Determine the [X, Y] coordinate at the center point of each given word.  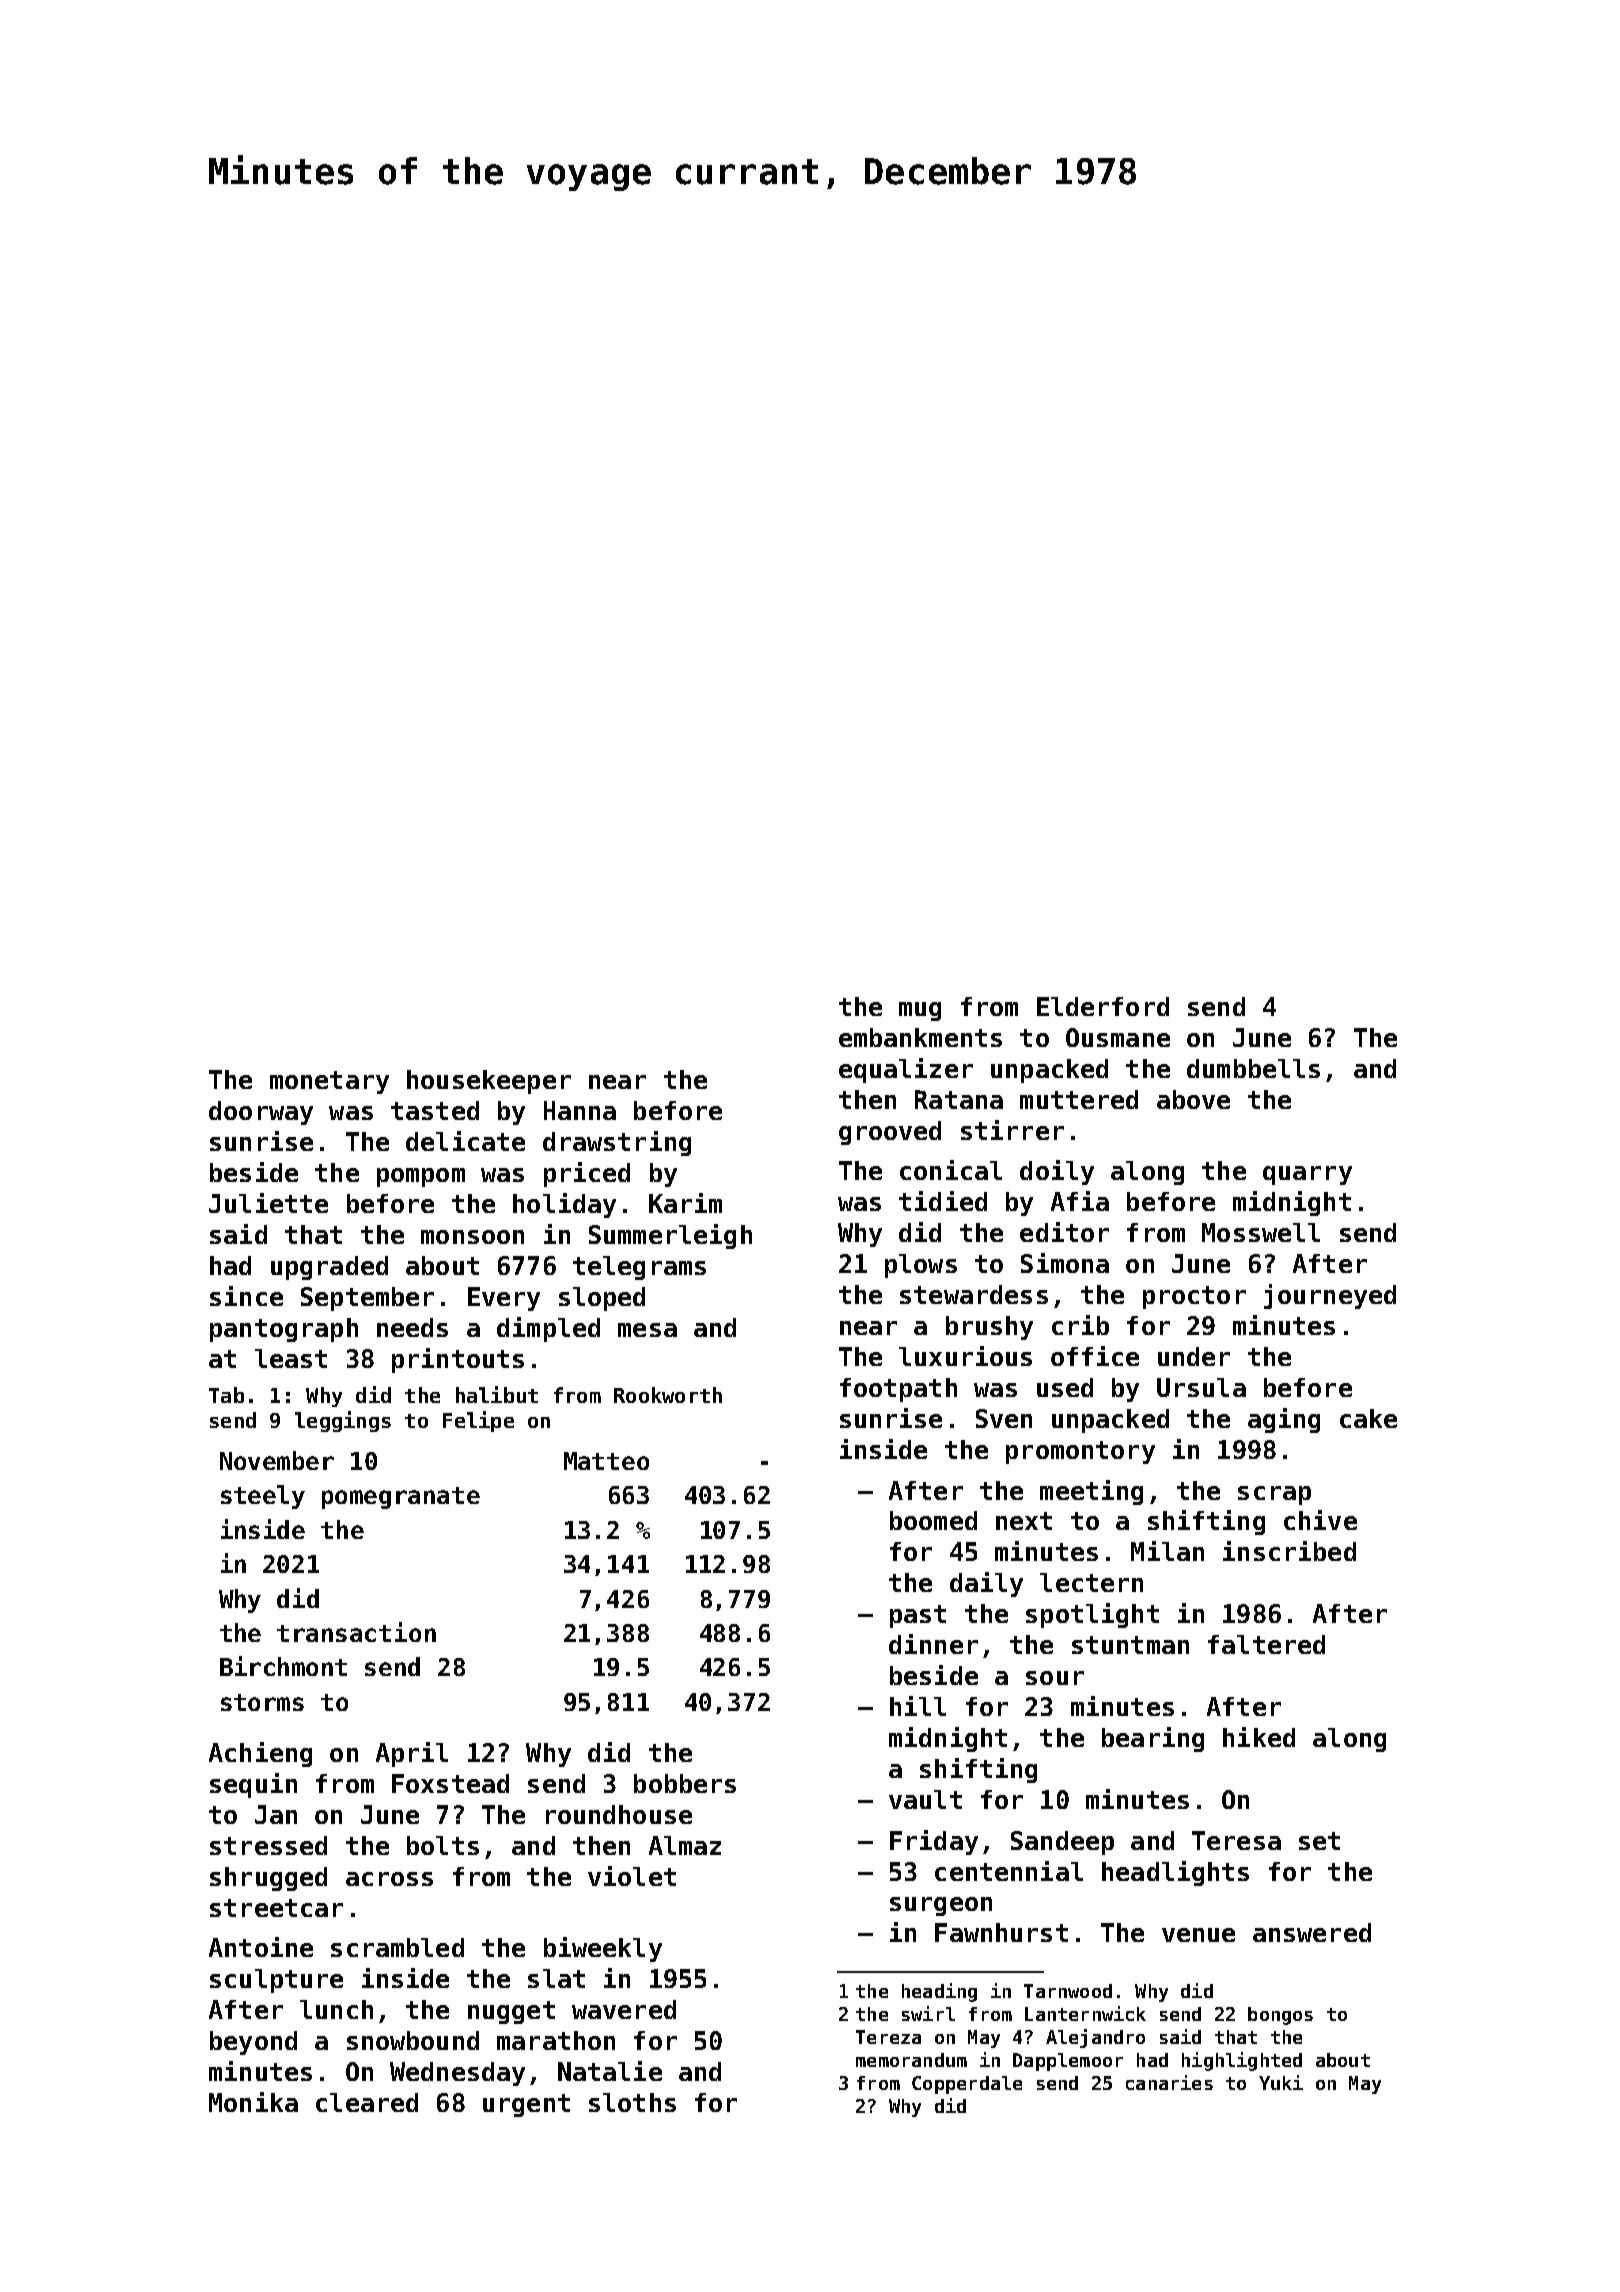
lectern [1091, 1582]
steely [263, 1497]
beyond [253, 2043]
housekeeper [489, 1082]
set [1319, 1841]
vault [925, 1799]
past [918, 1616]
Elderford [1103, 1006]
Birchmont [283, 1666]
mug [920, 1011]
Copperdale [967, 2085]
